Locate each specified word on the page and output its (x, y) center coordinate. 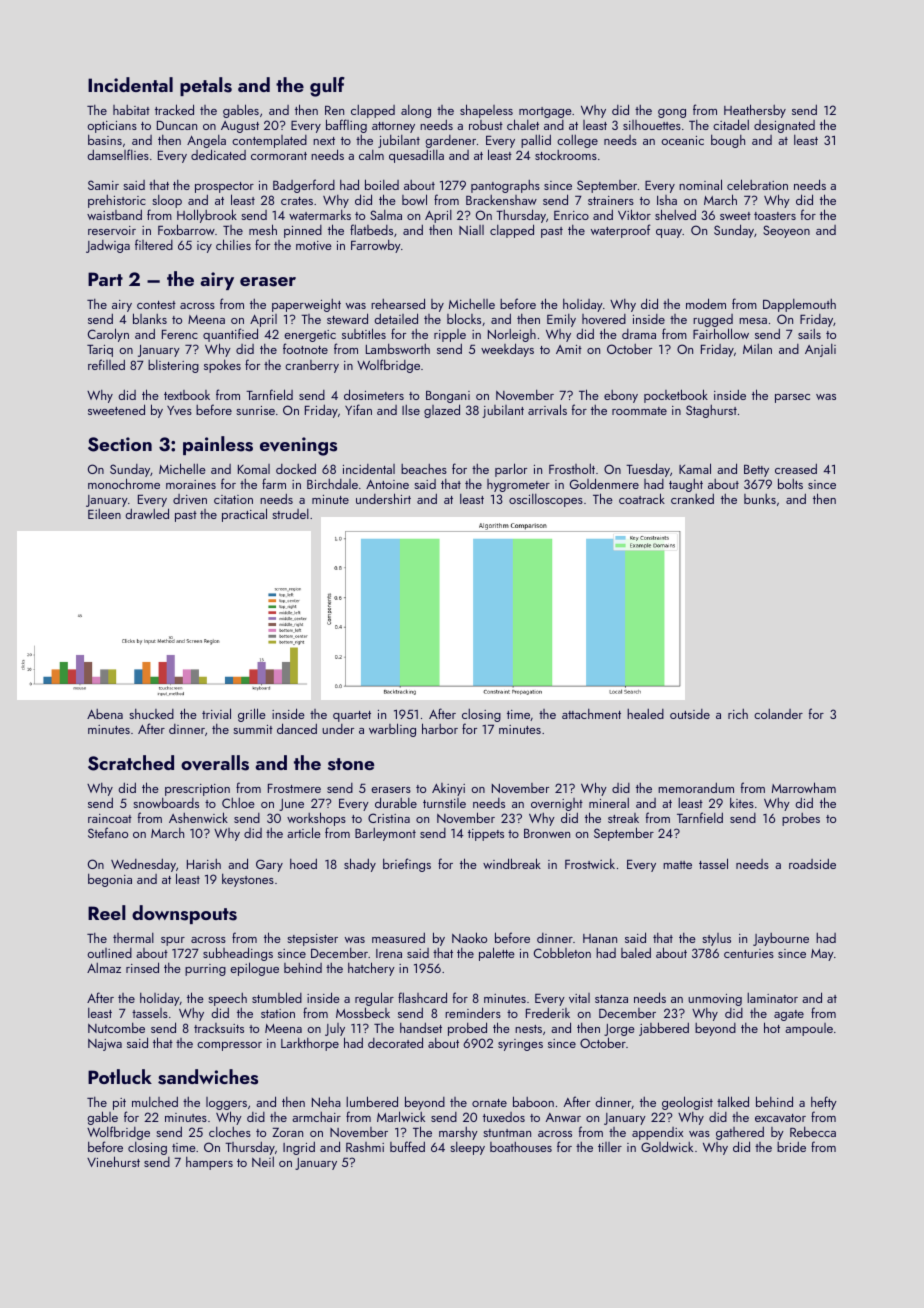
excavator (780, 1118)
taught (686, 485)
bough (728, 141)
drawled (147, 513)
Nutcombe (116, 1028)
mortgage (545, 112)
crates (297, 201)
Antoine (387, 484)
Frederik (548, 1012)
